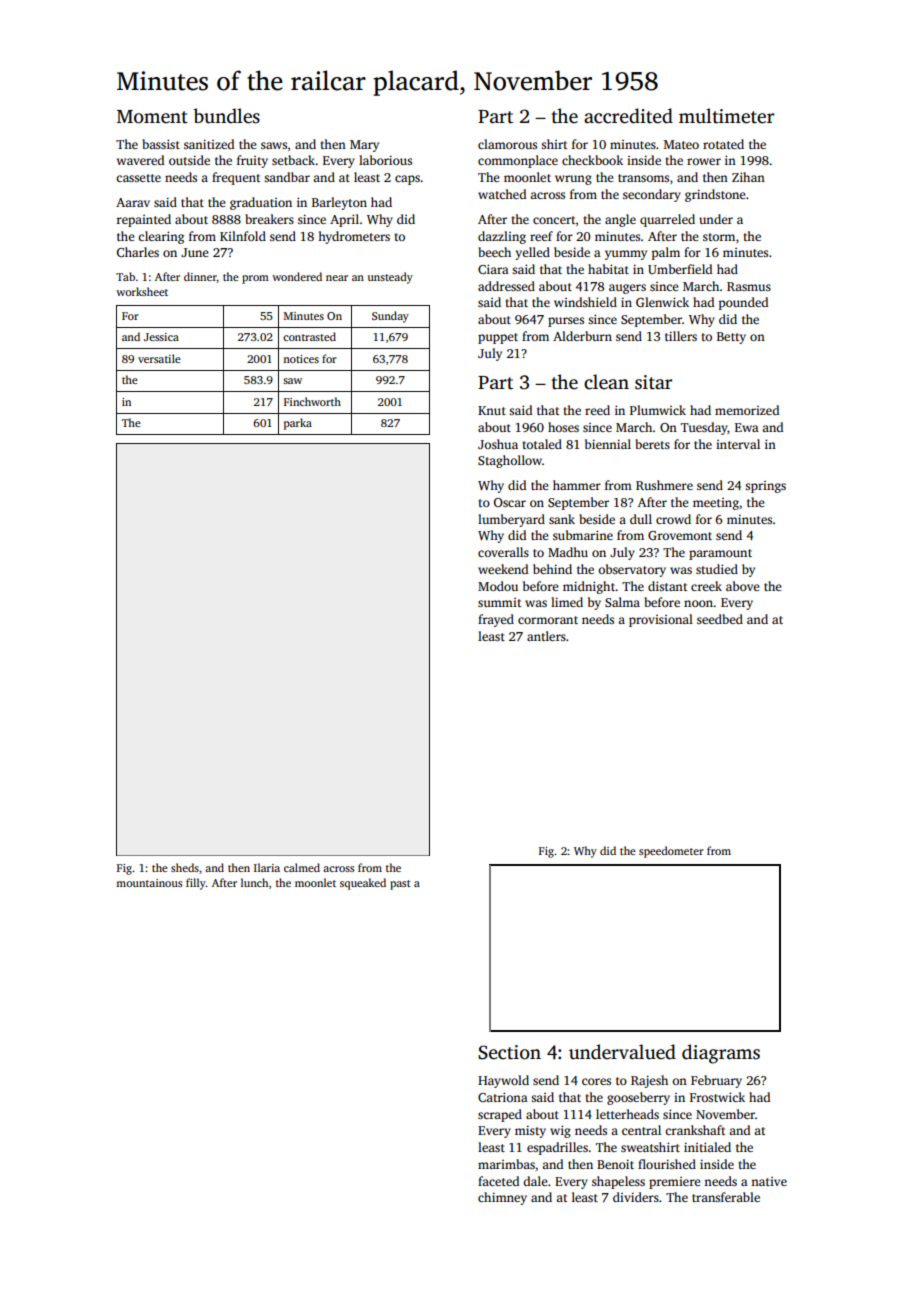 This document has height=1316, width=908. I want to click on Knut, so click(492, 410).
